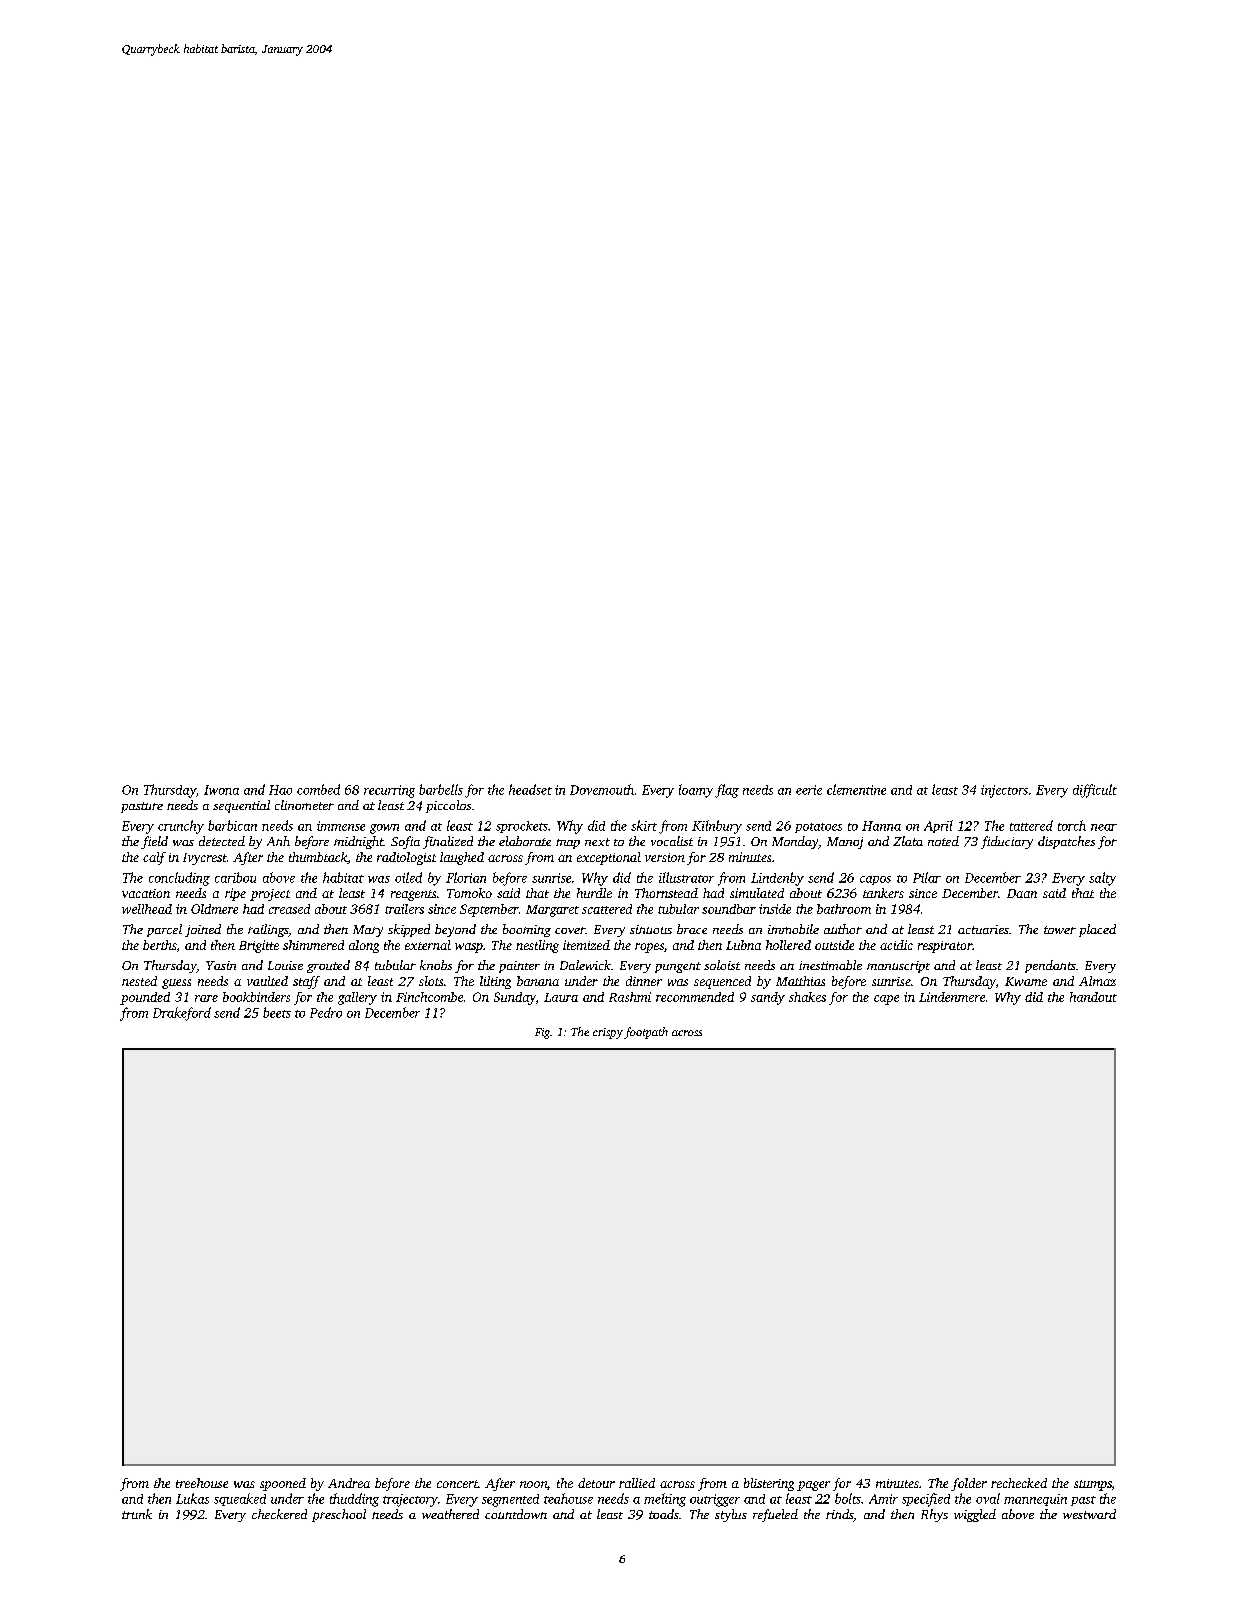 This screenshot has height=1602, width=1238. What do you see at coordinates (1019, 1483) in the screenshot?
I see `rechecked` at bounding box center [1019, 1483].
